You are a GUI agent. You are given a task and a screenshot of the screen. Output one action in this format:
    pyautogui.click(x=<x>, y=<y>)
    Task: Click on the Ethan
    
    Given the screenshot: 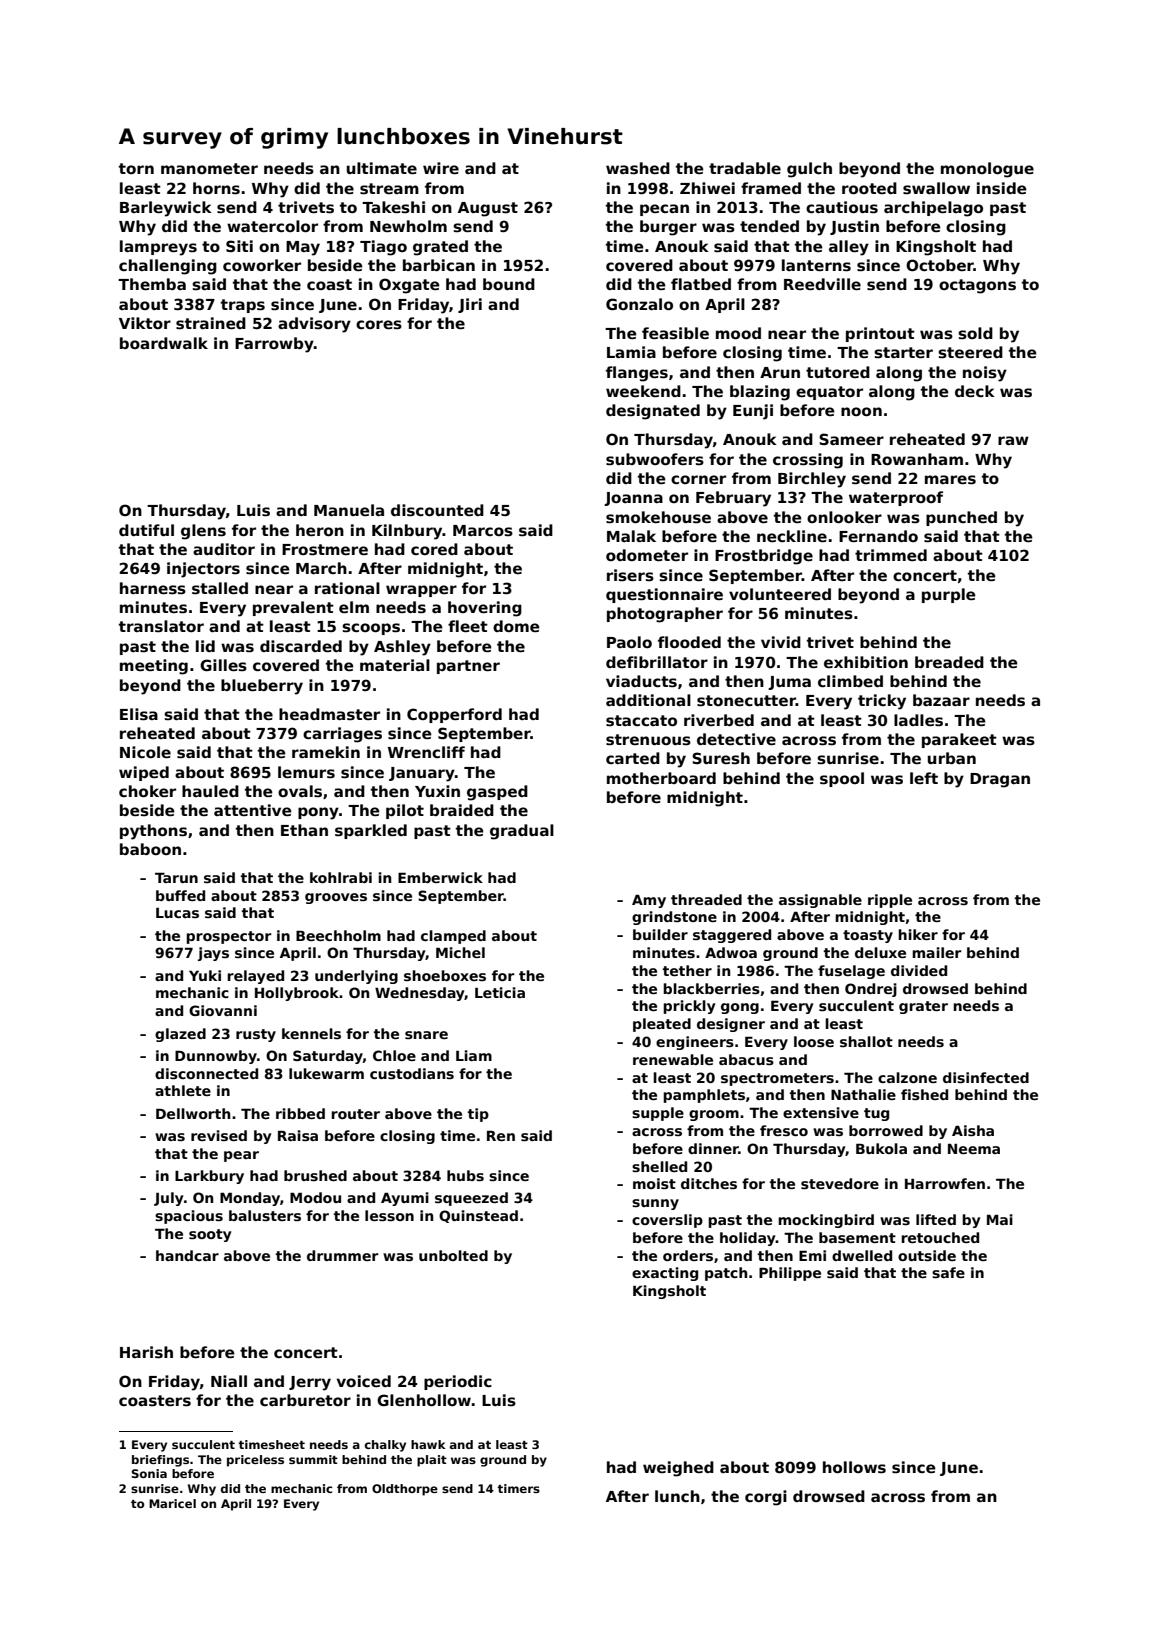 What is the action you would take?
    pyautogui.click(x=304, y=830)
